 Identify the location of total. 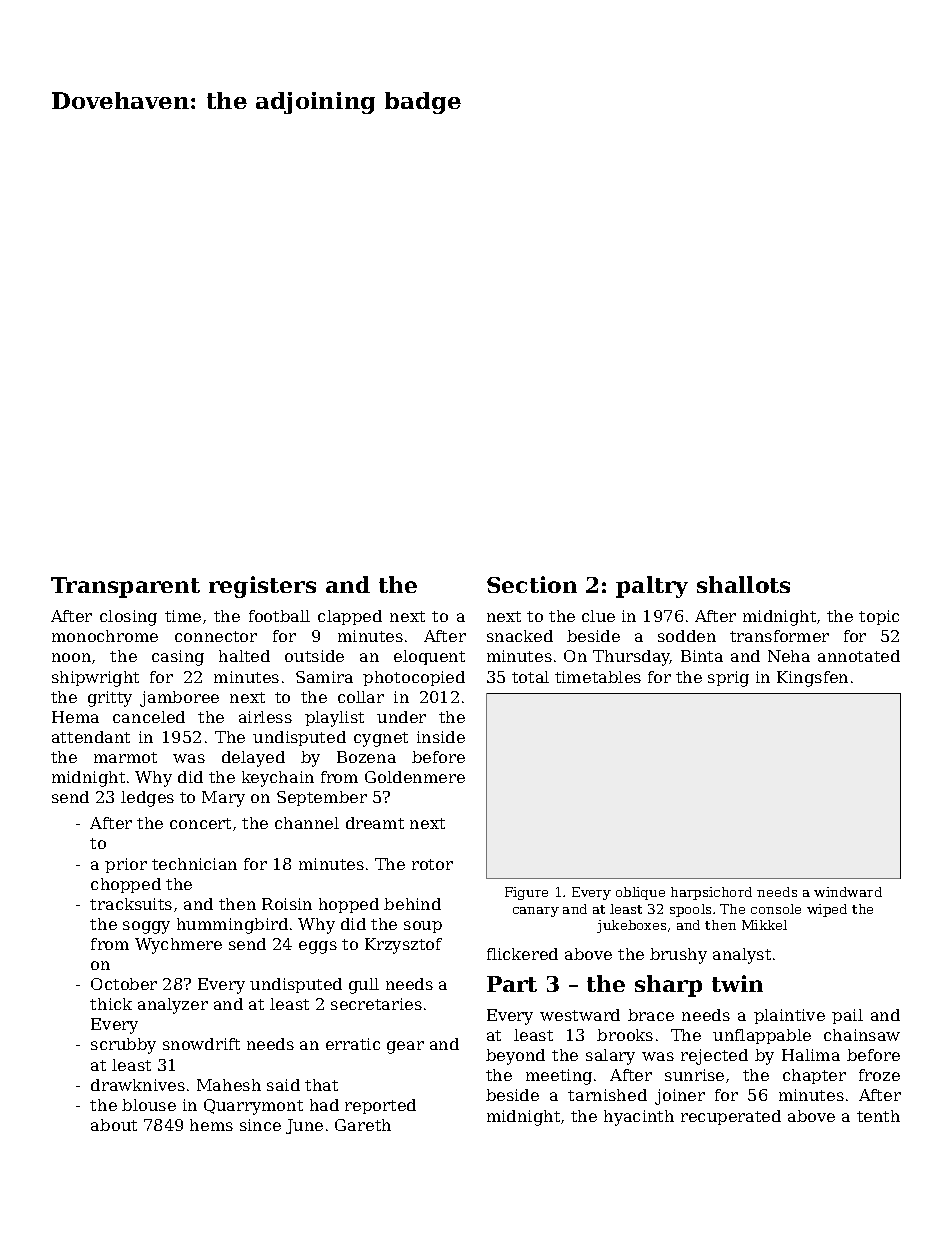
(530, 677).
